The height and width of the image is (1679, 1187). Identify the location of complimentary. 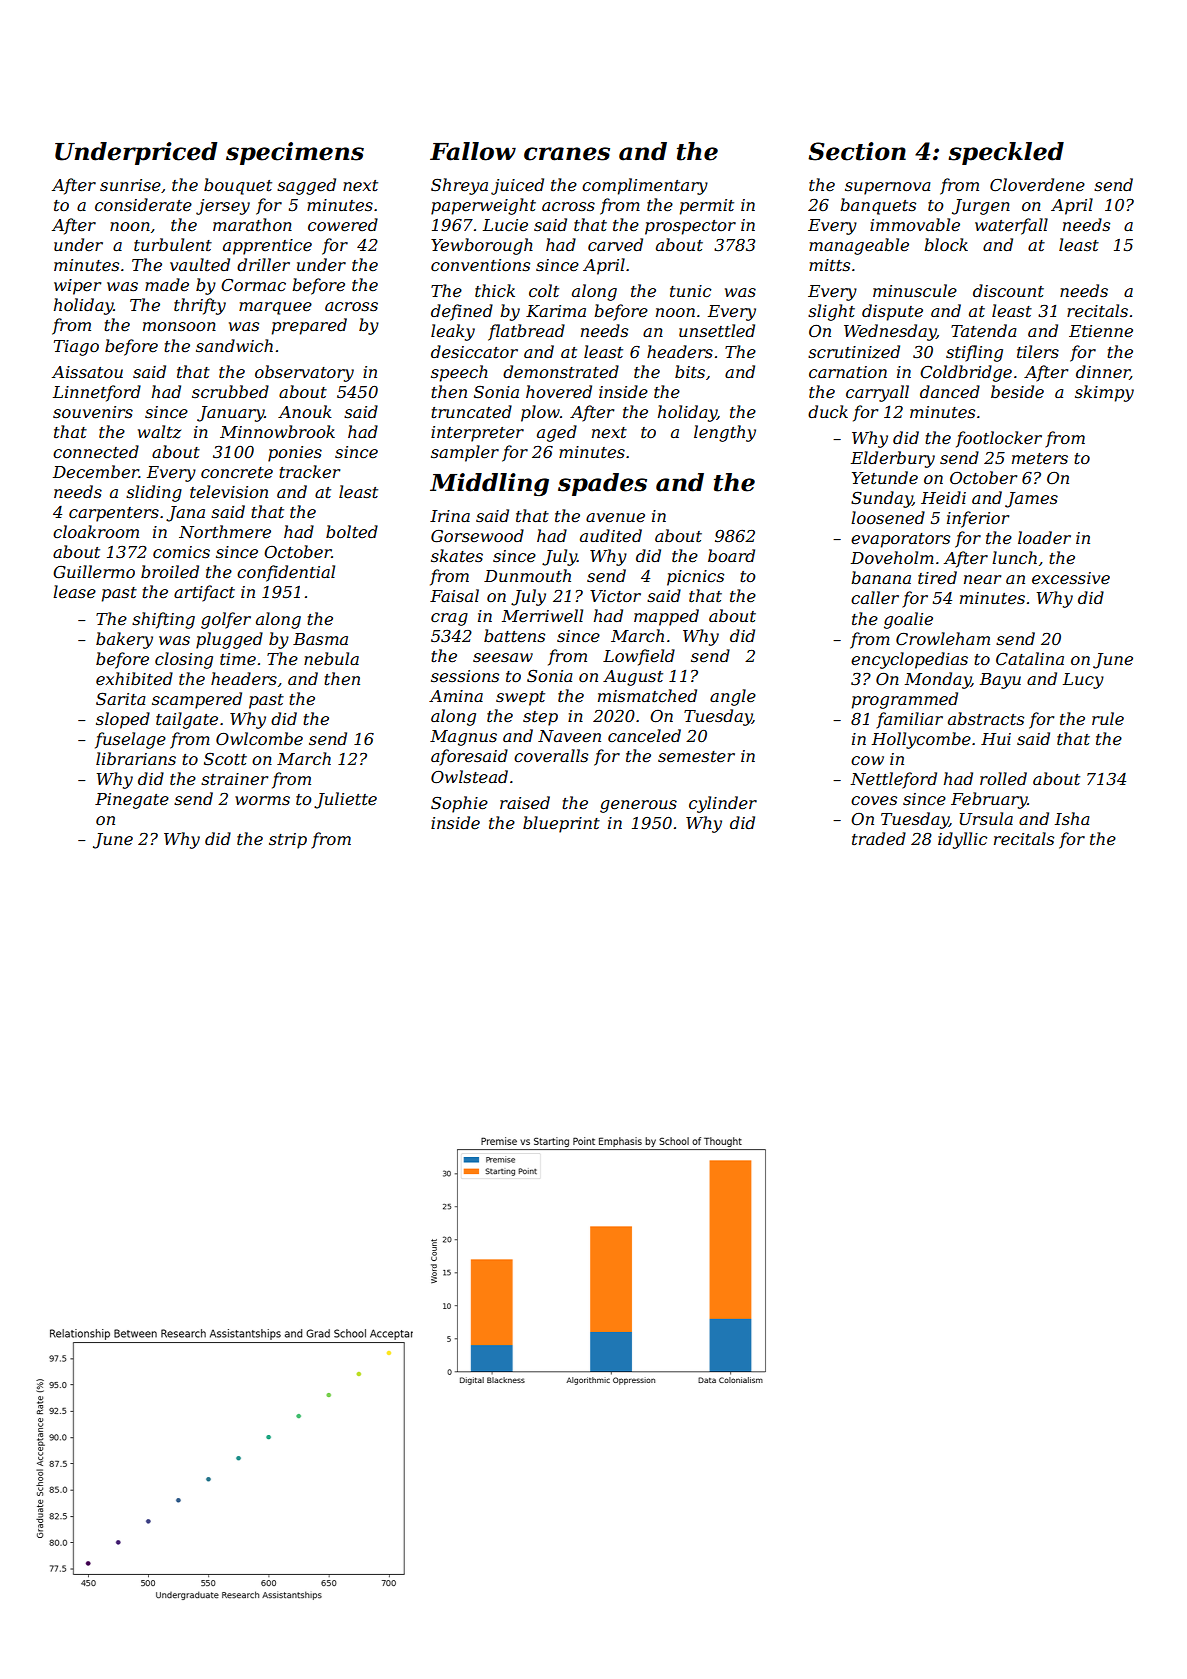
(645, 186).
